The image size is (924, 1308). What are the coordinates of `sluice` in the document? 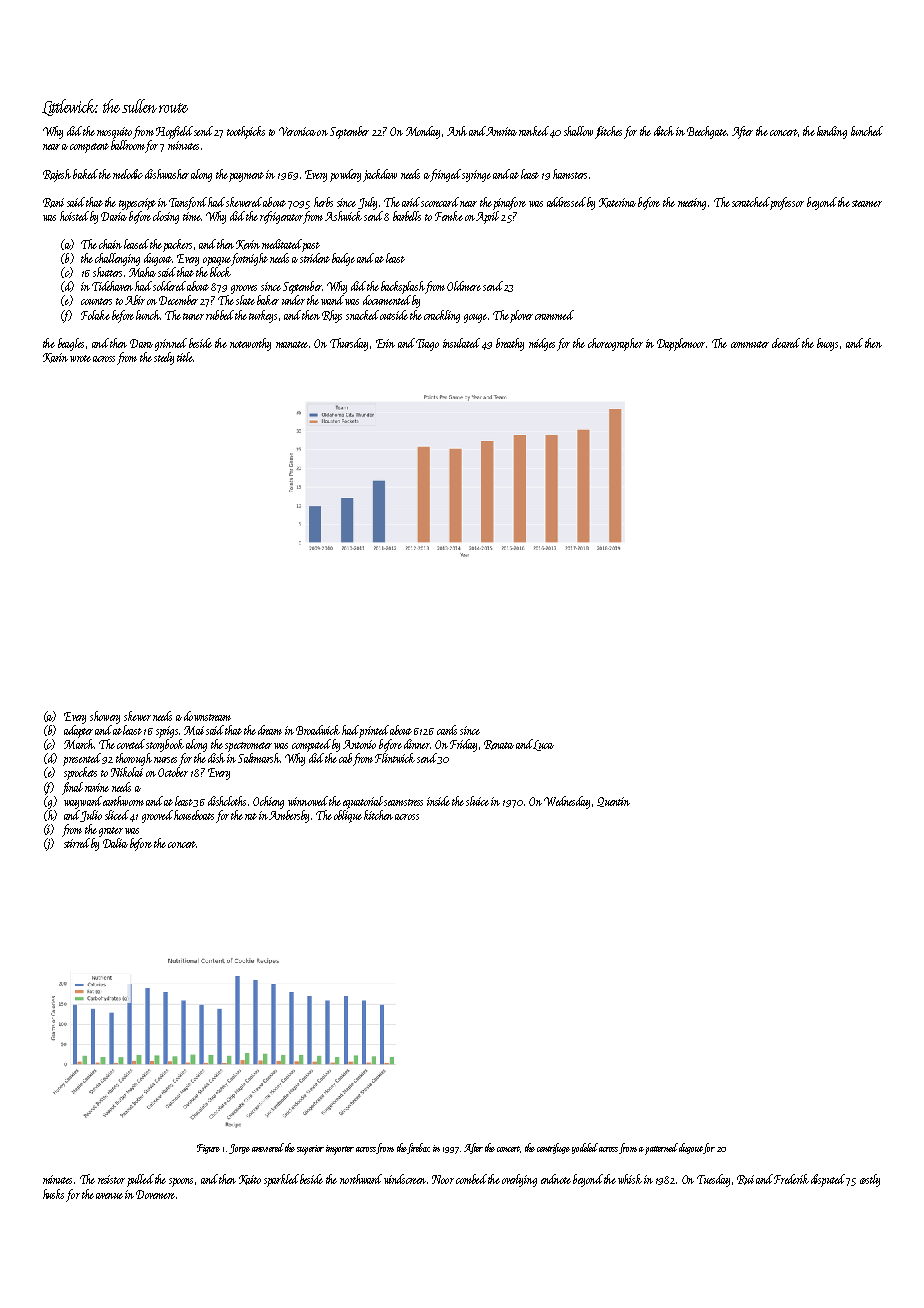 It's located at (477, 801).
